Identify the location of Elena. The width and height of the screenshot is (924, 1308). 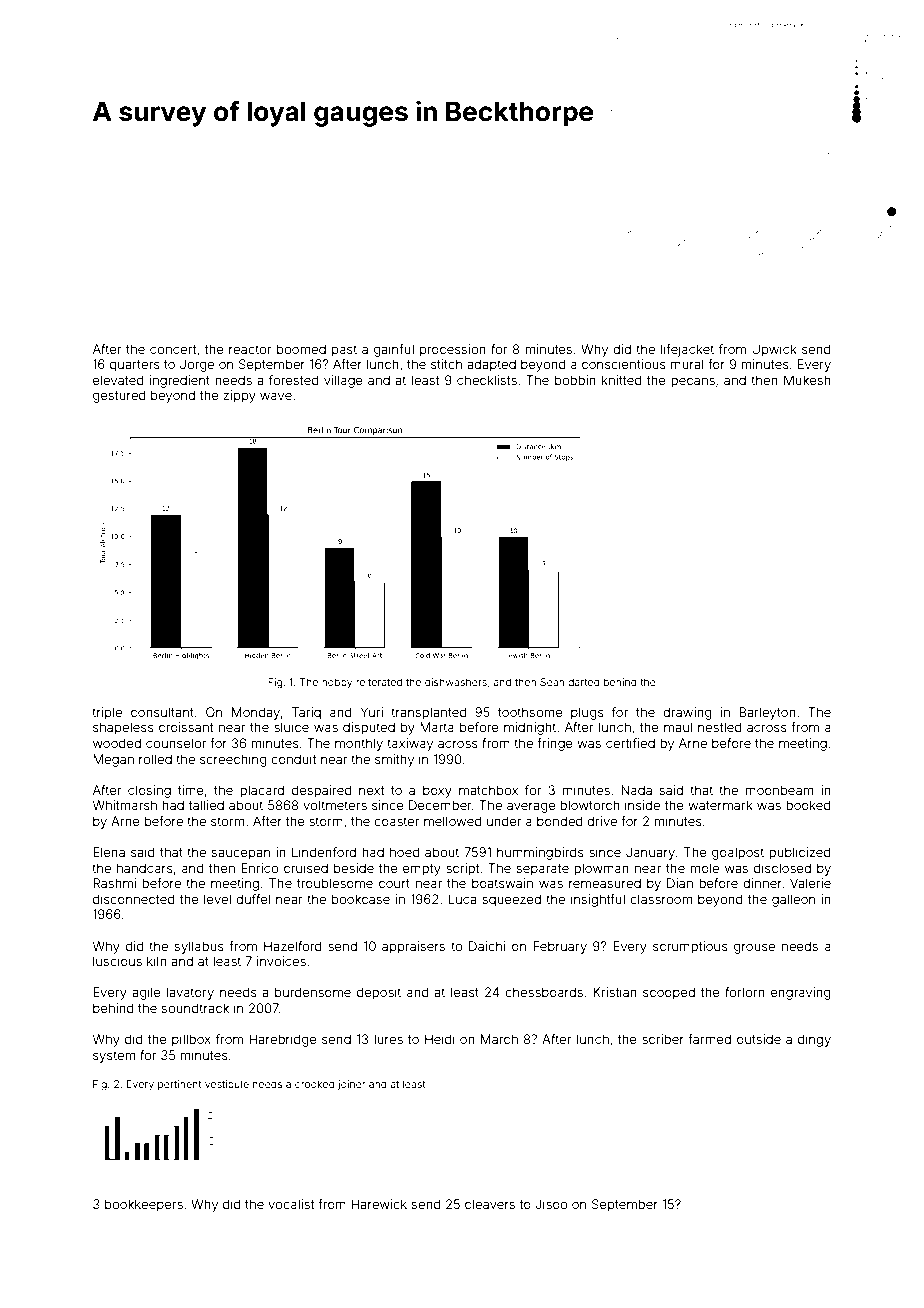
(109, 852).
